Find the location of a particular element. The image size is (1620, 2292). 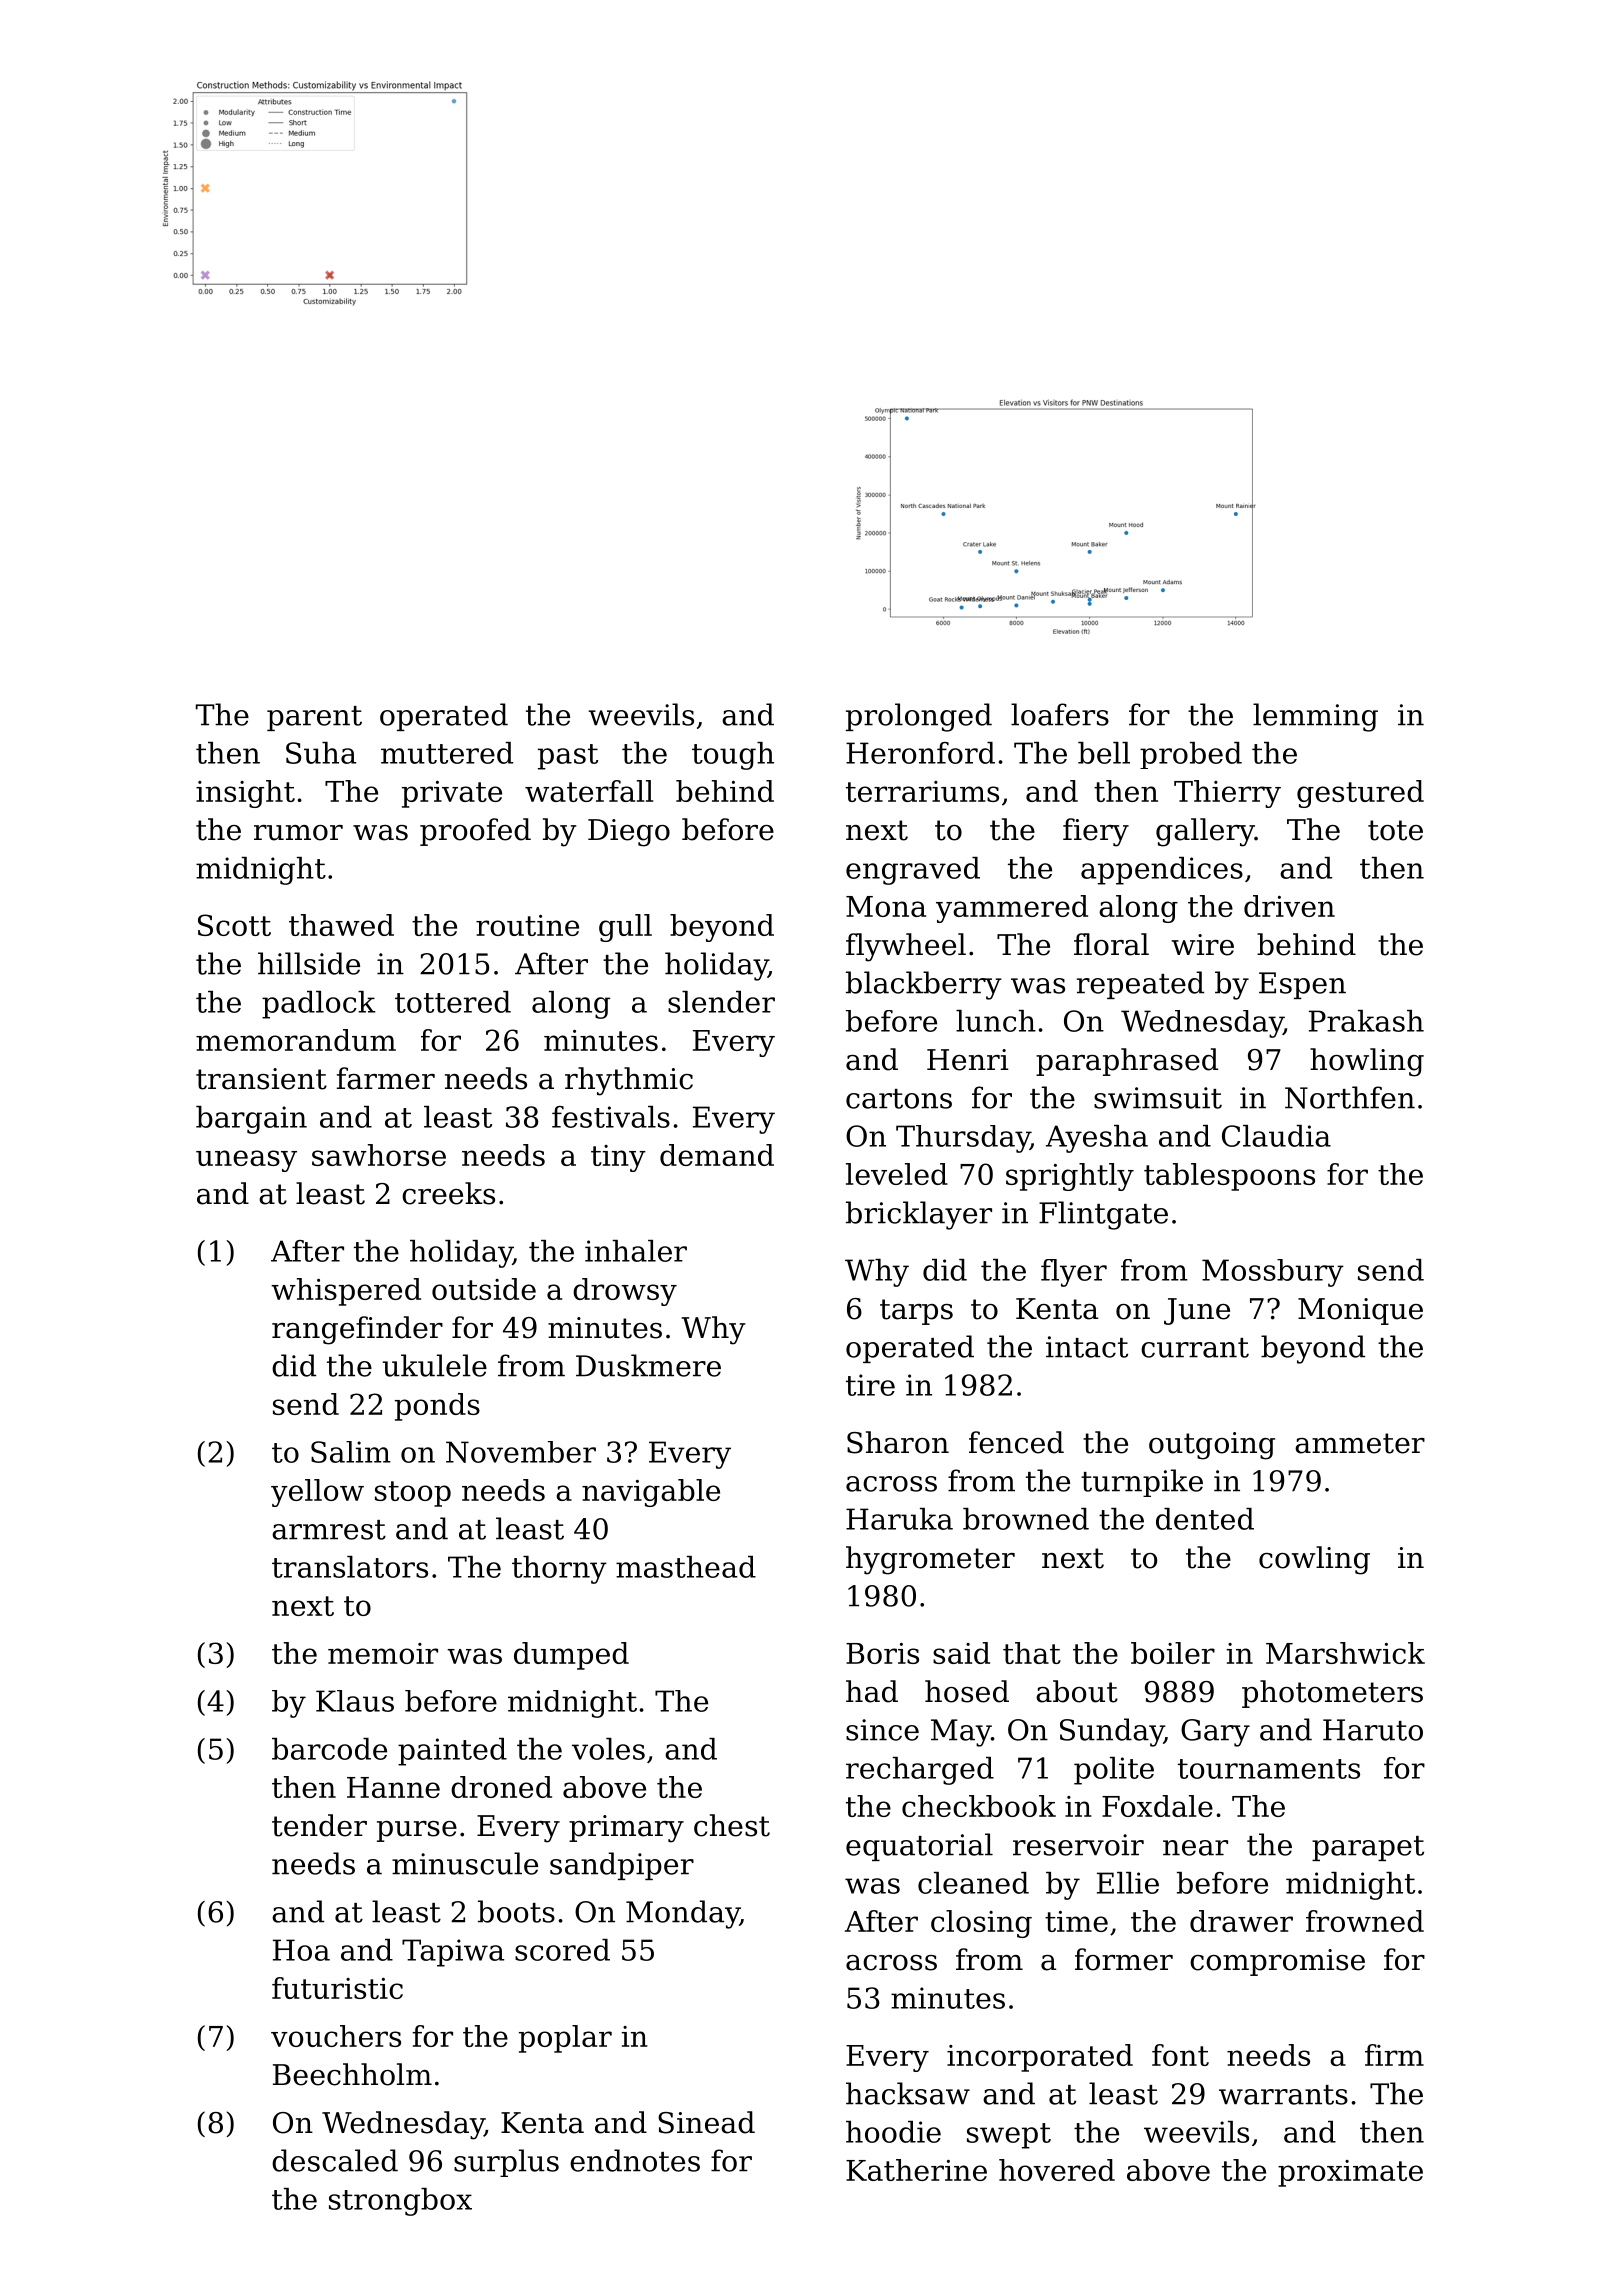

cartons is located at coordinates (899, 1099).
